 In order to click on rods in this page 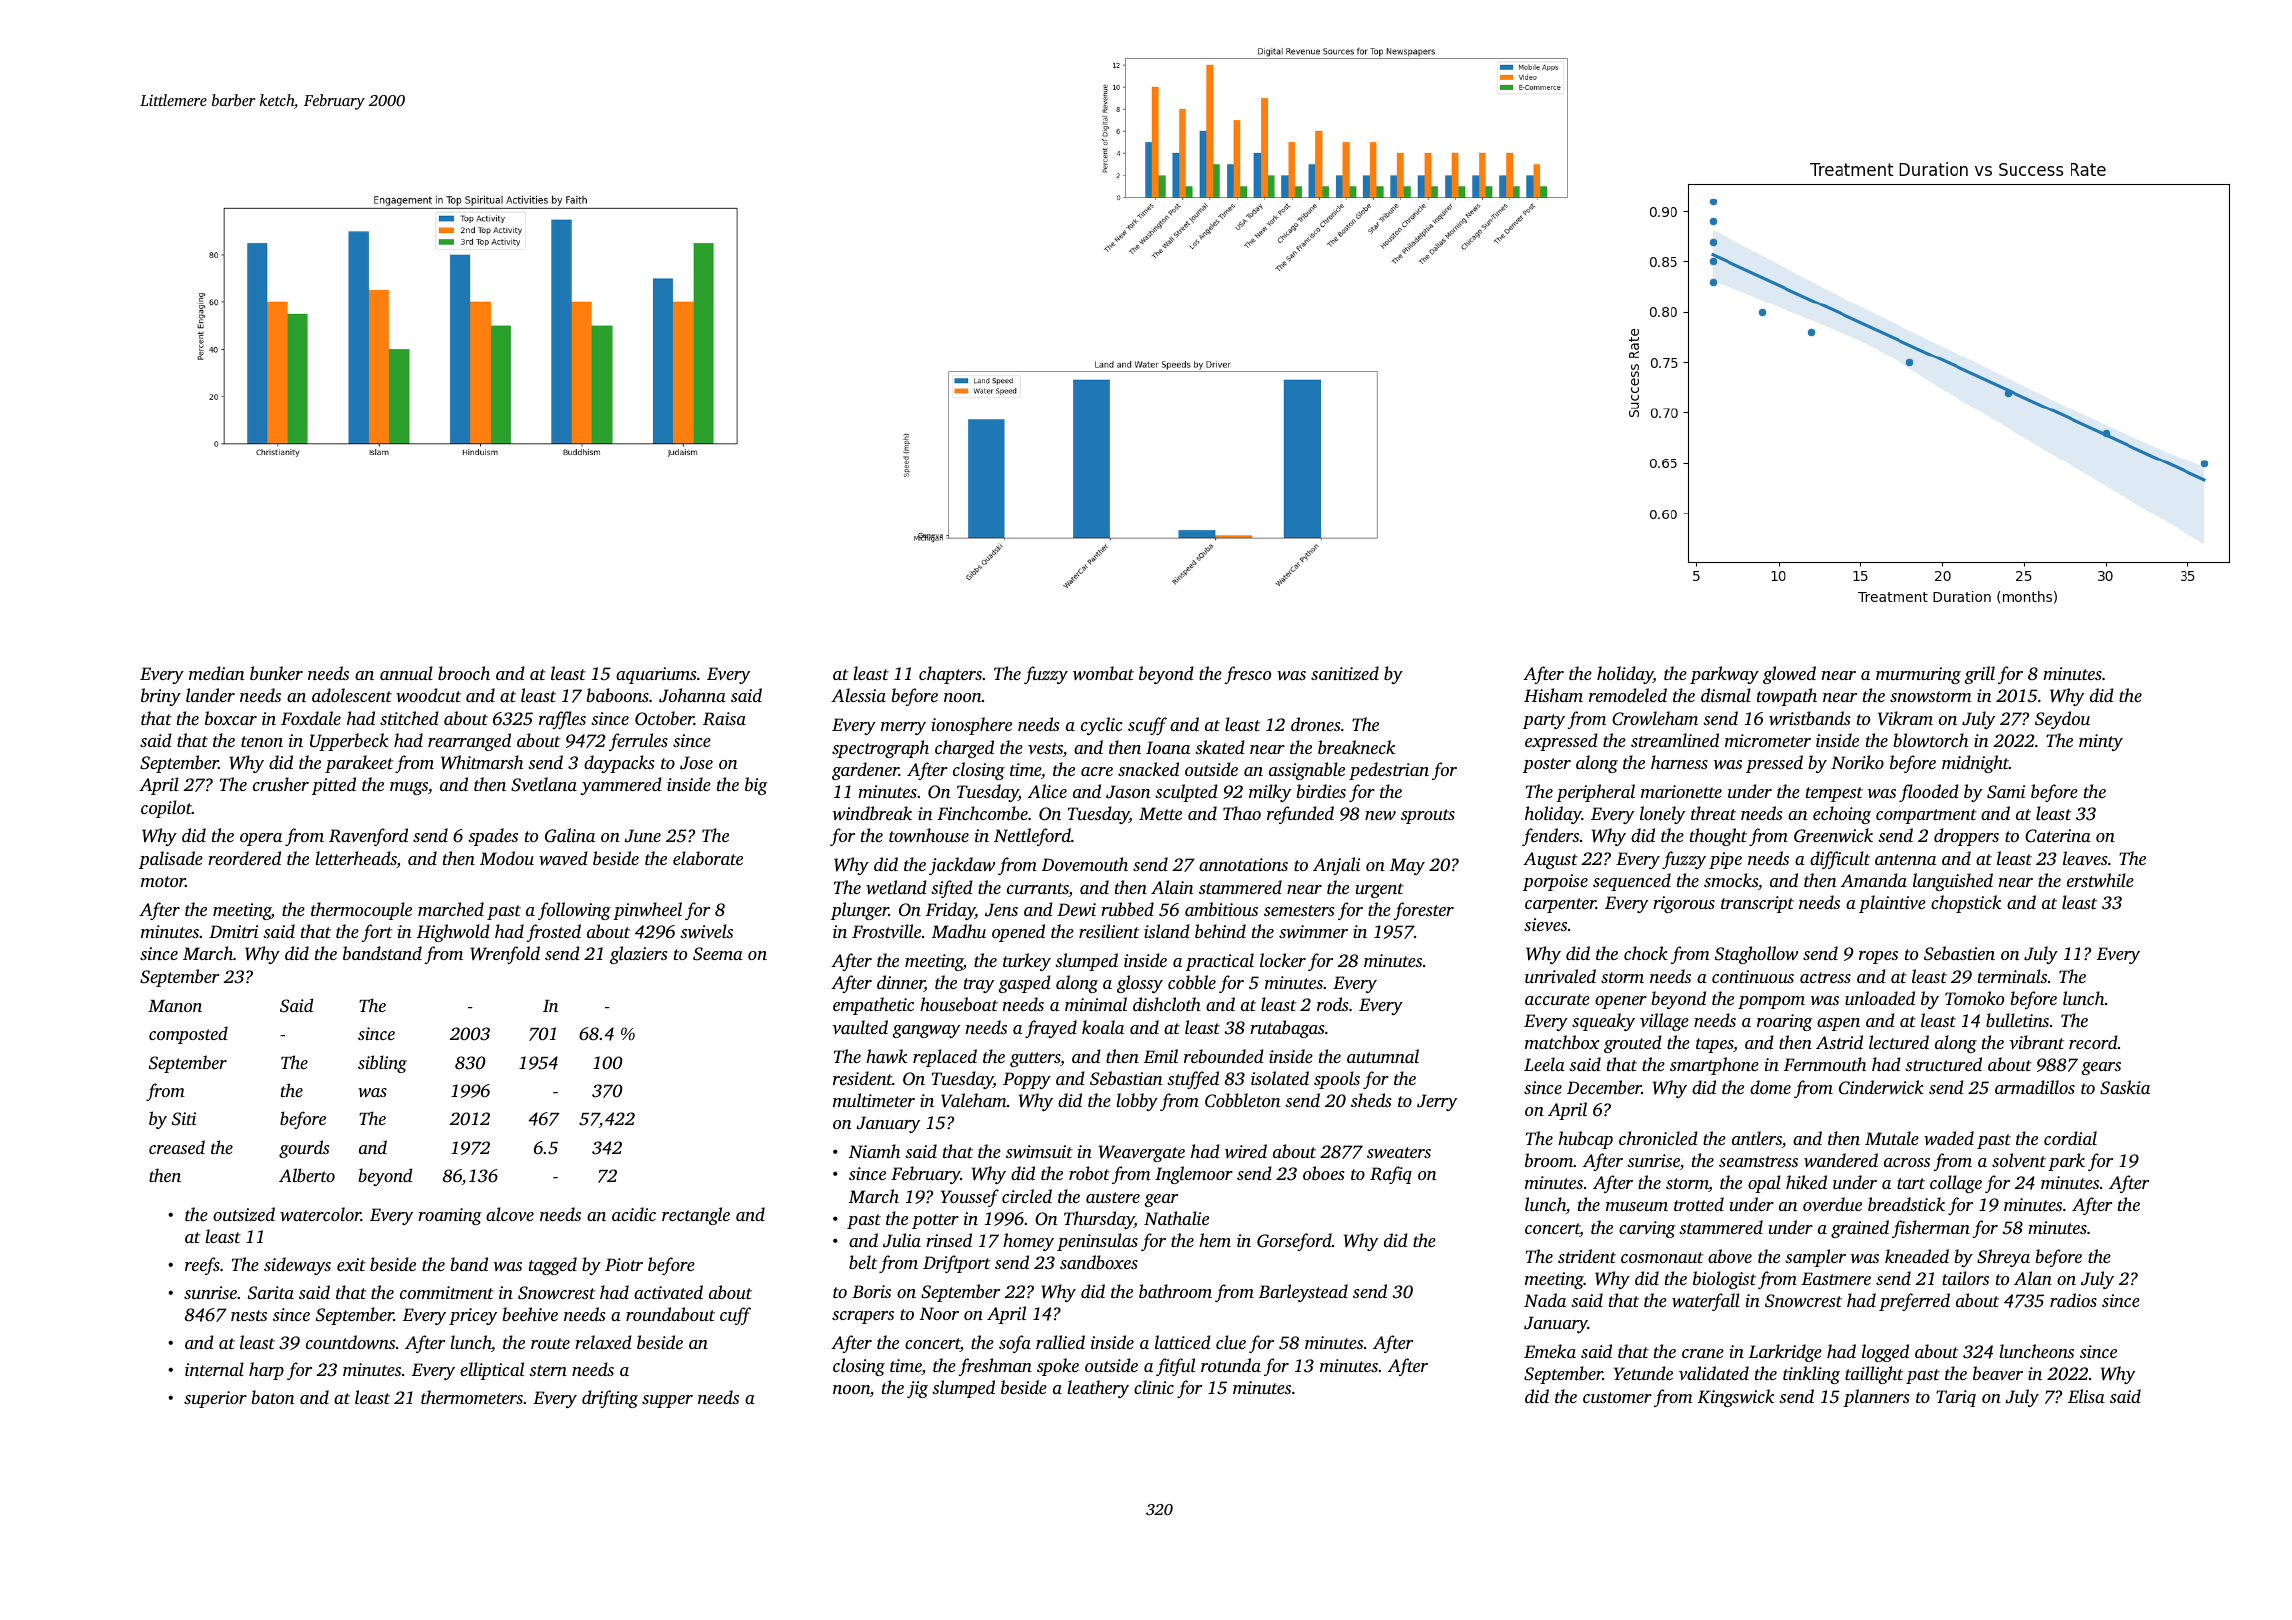, I will do `click(1332, 1004)`.
